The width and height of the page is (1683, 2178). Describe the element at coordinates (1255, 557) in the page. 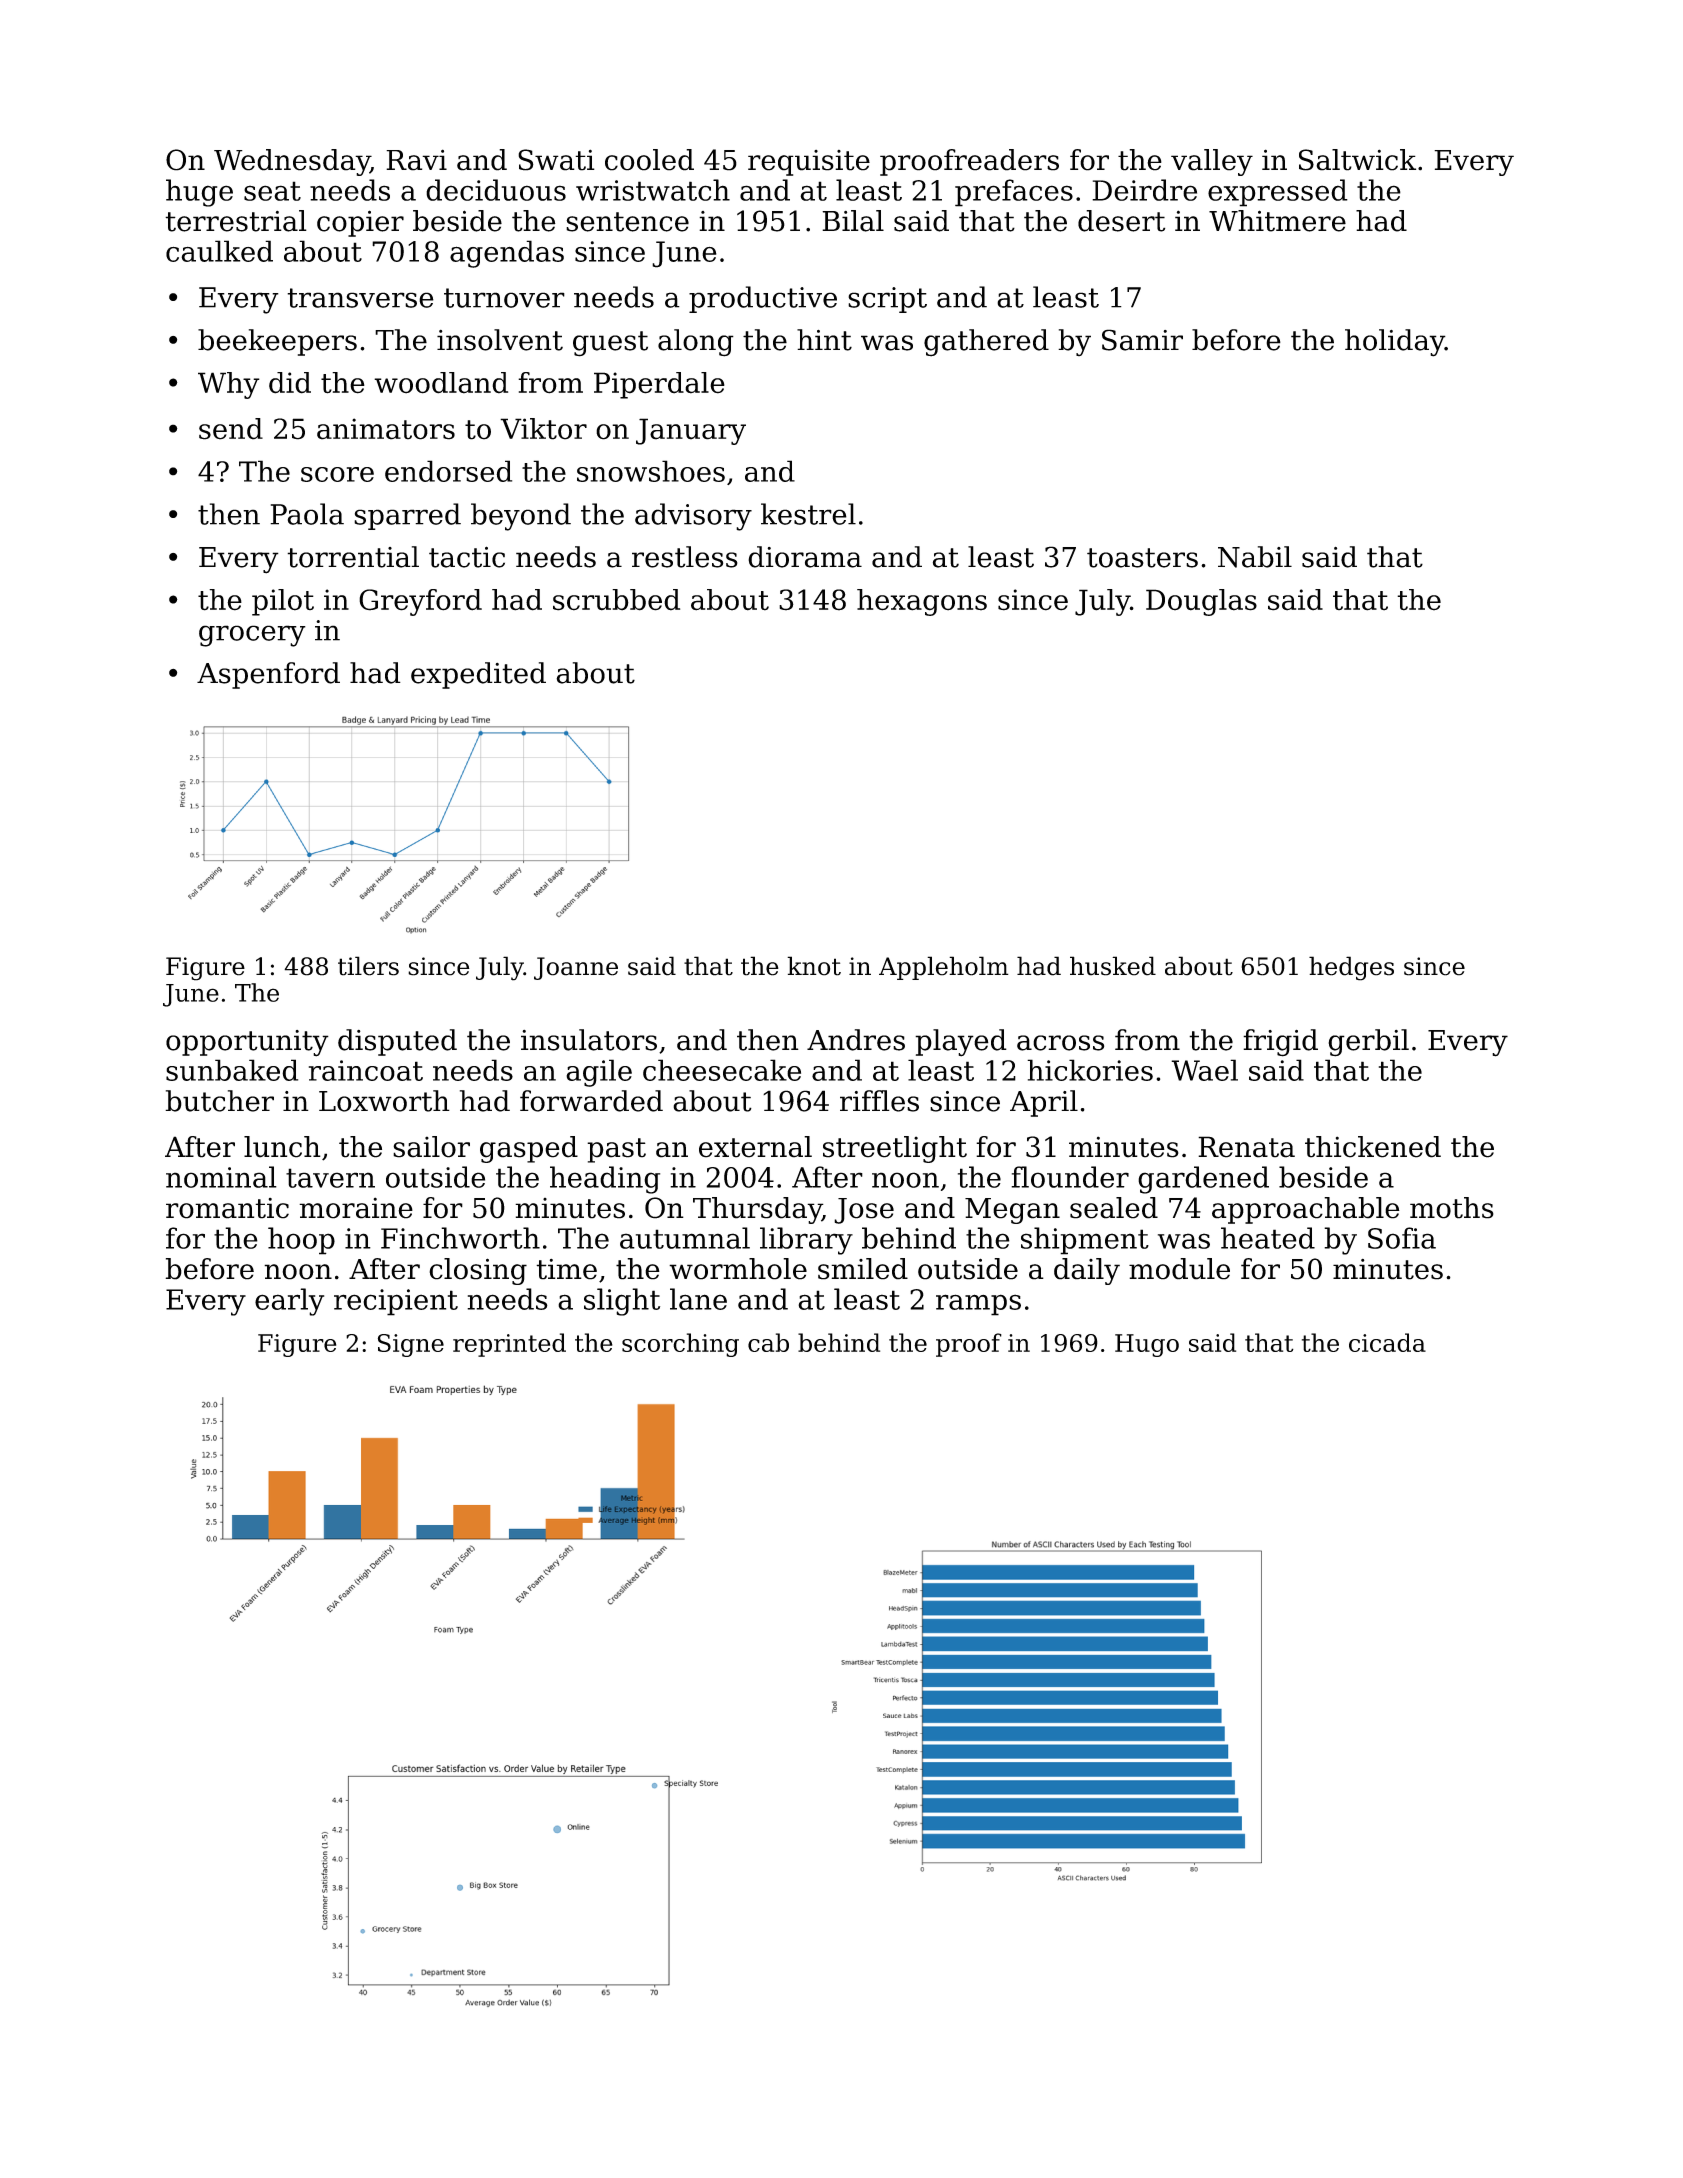

I see `Nabil` at that location.
